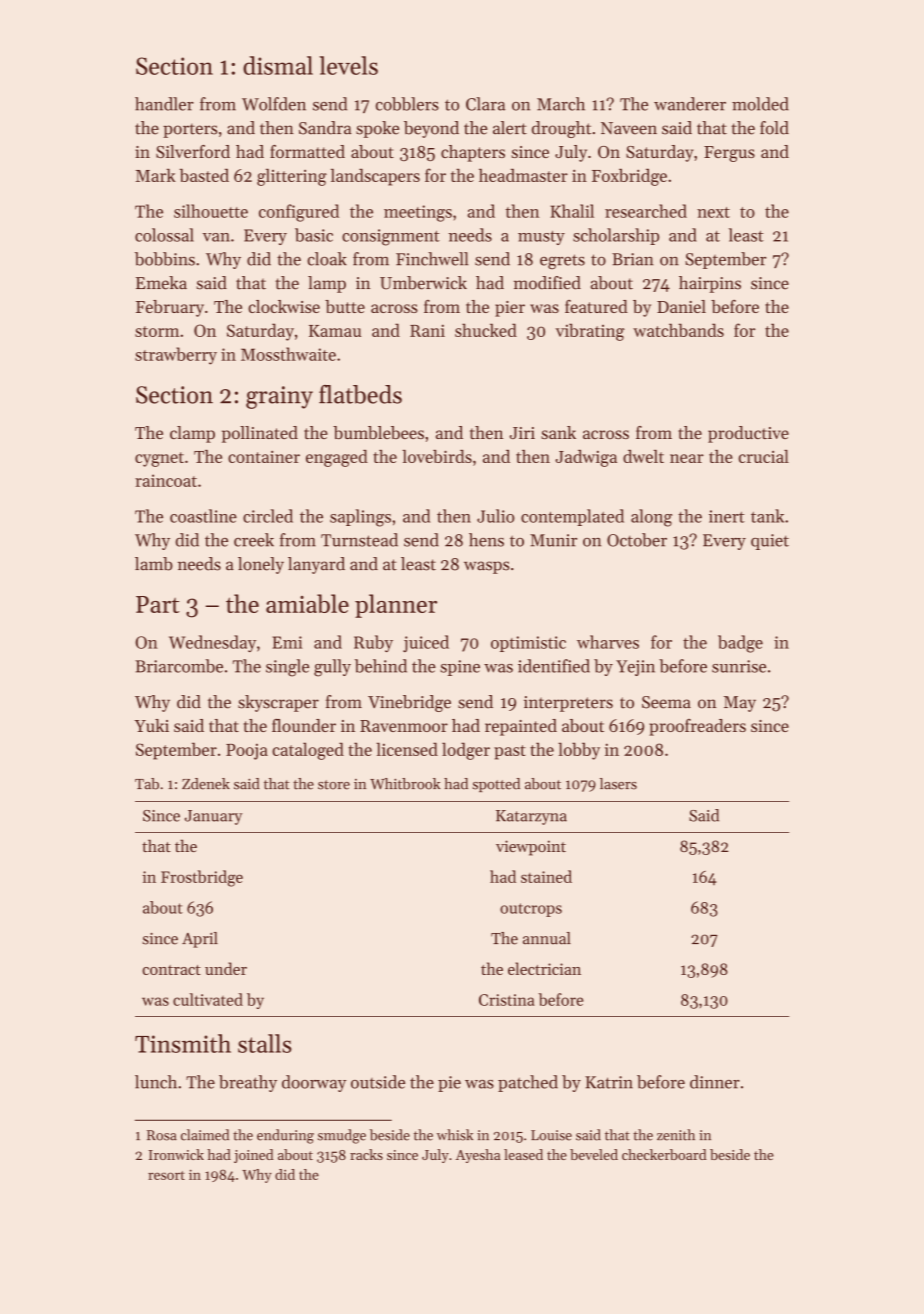  What do you see at coordinates (713, 212) in the image?
I see `next` at bounding box center [713, 212].
